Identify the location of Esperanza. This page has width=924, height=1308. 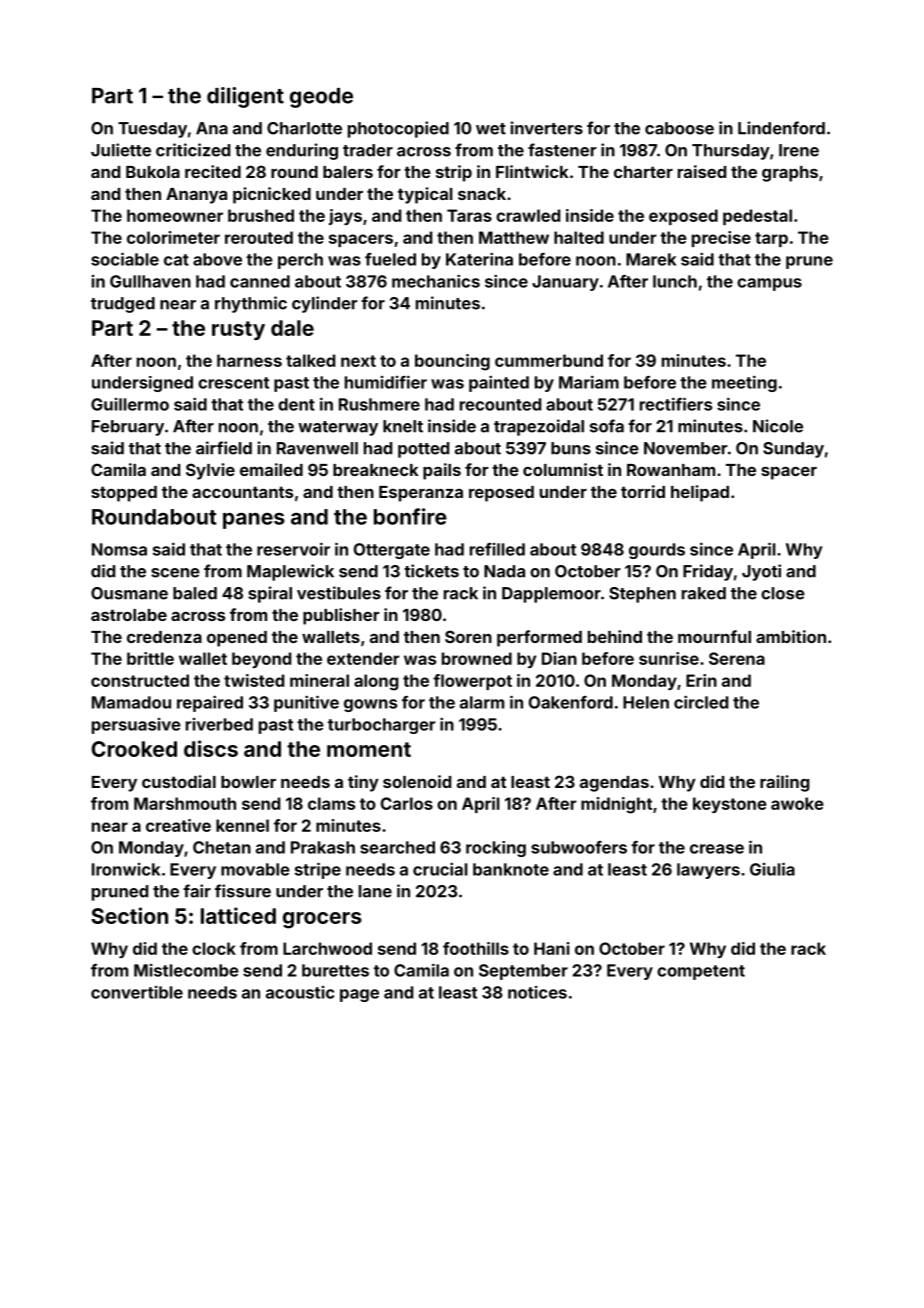
(421, 494).
